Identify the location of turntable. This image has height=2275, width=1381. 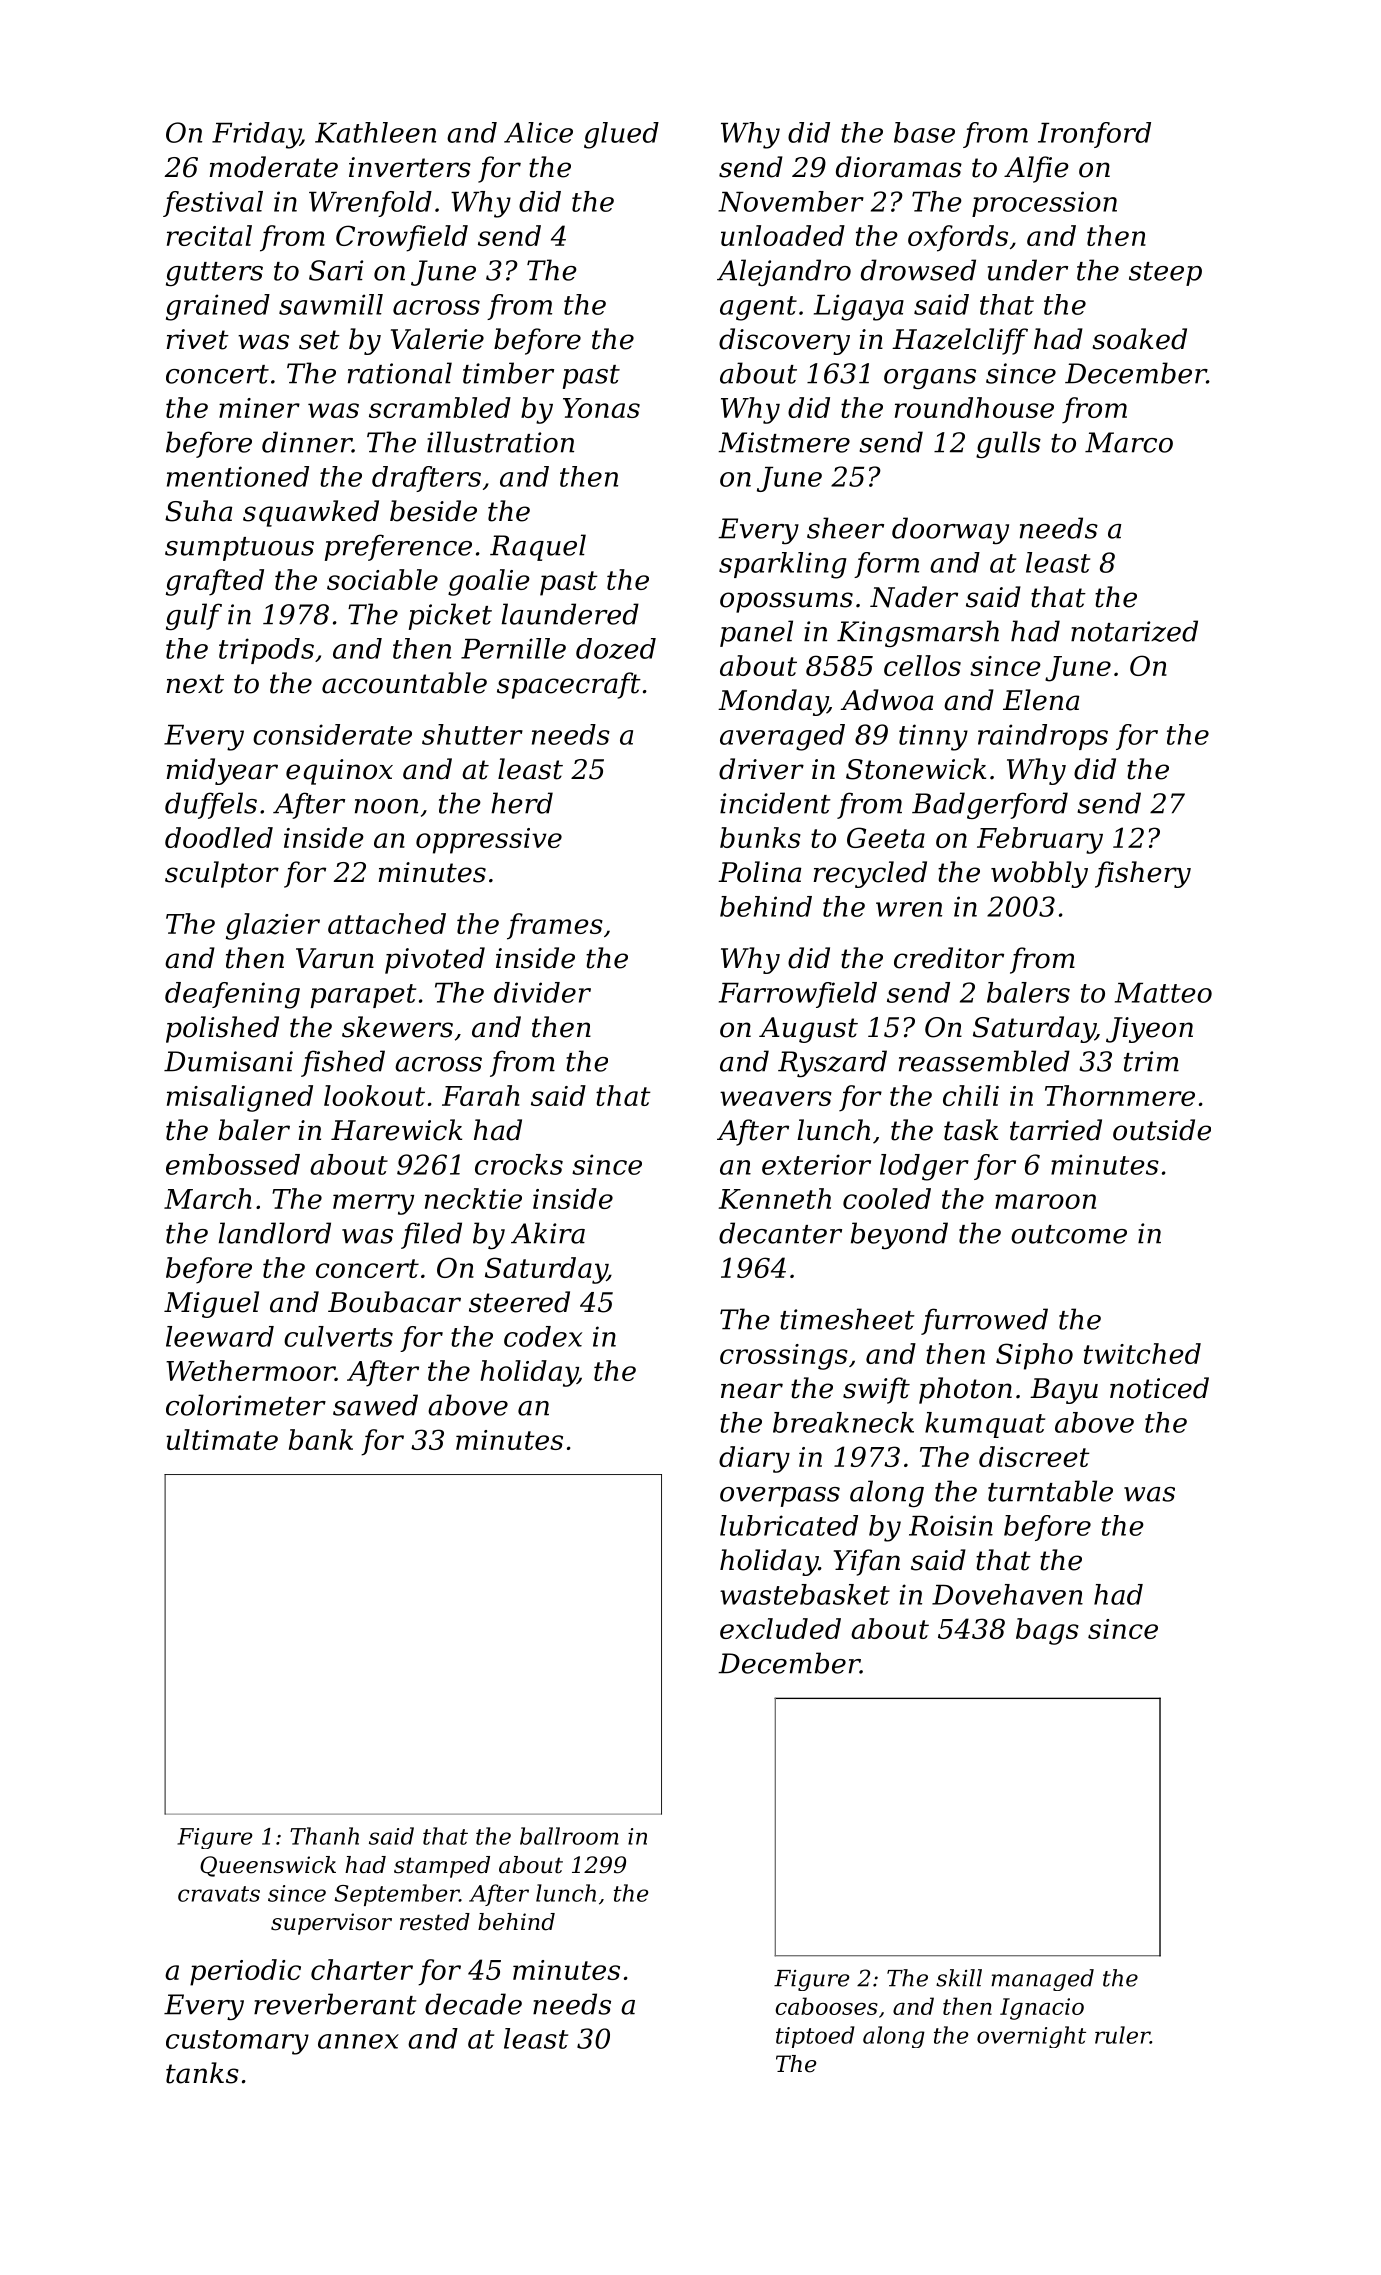
(1050, 1491).
